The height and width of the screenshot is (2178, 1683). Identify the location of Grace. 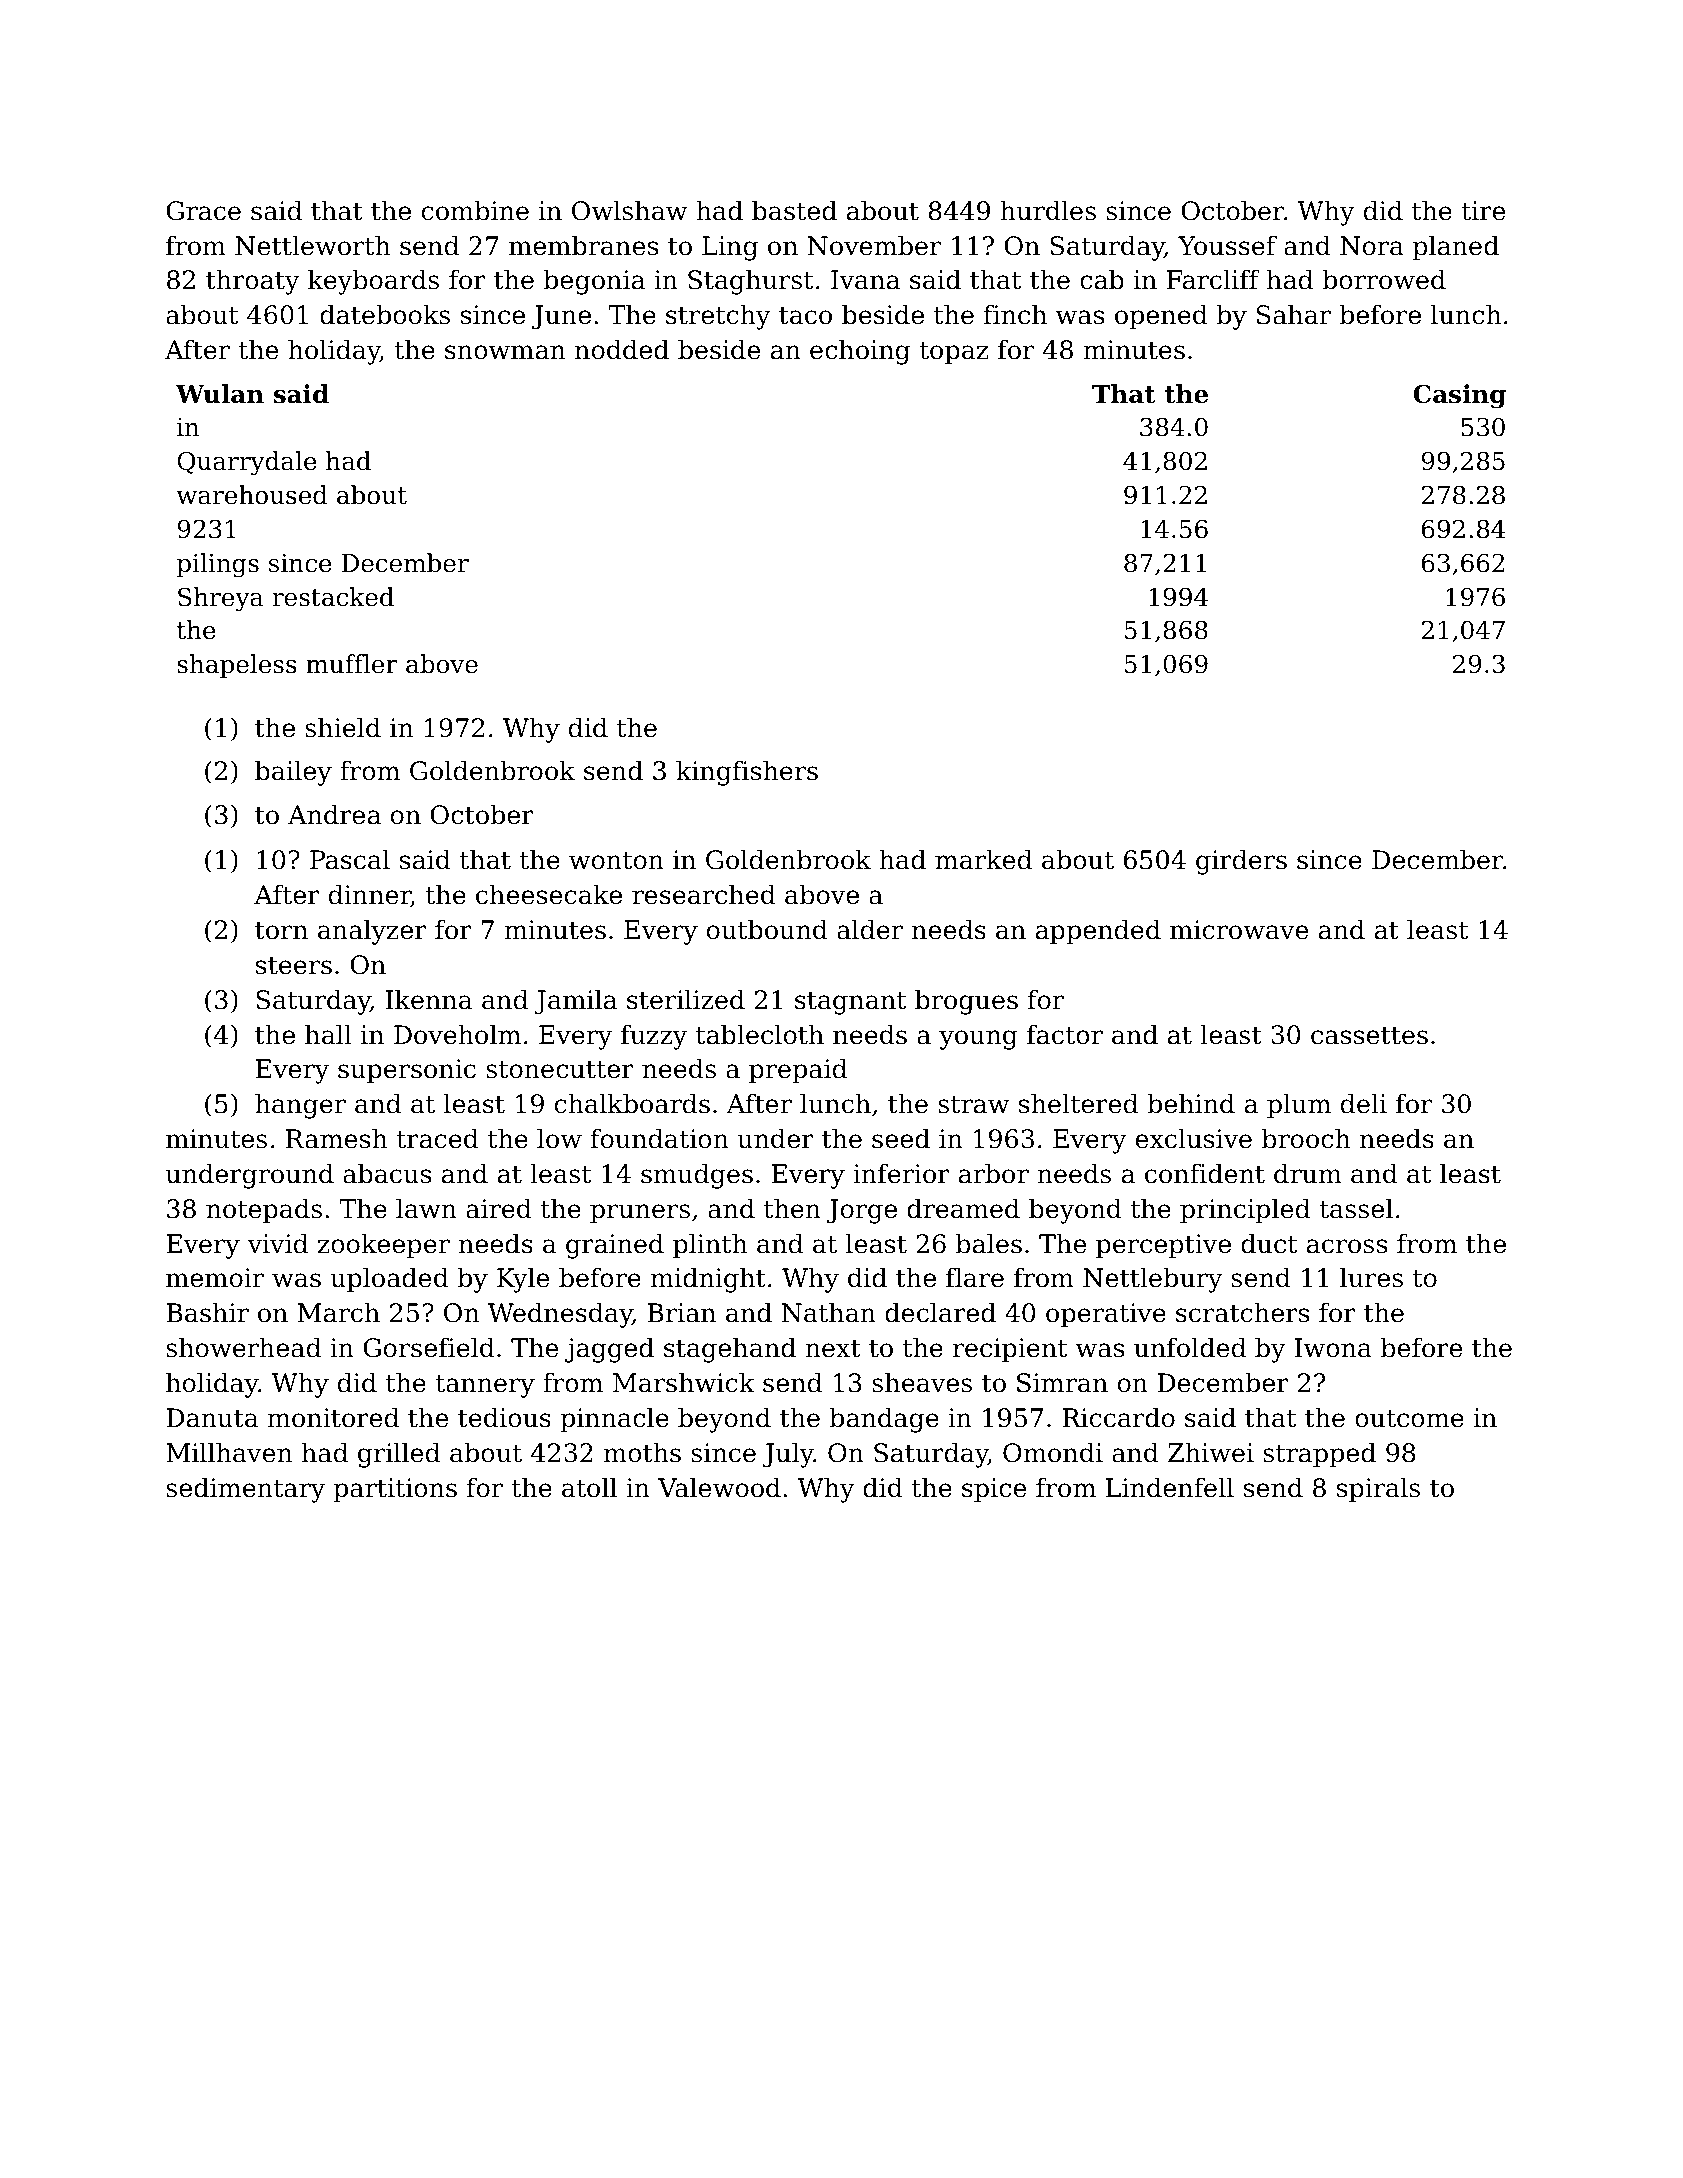
(203, 211).
